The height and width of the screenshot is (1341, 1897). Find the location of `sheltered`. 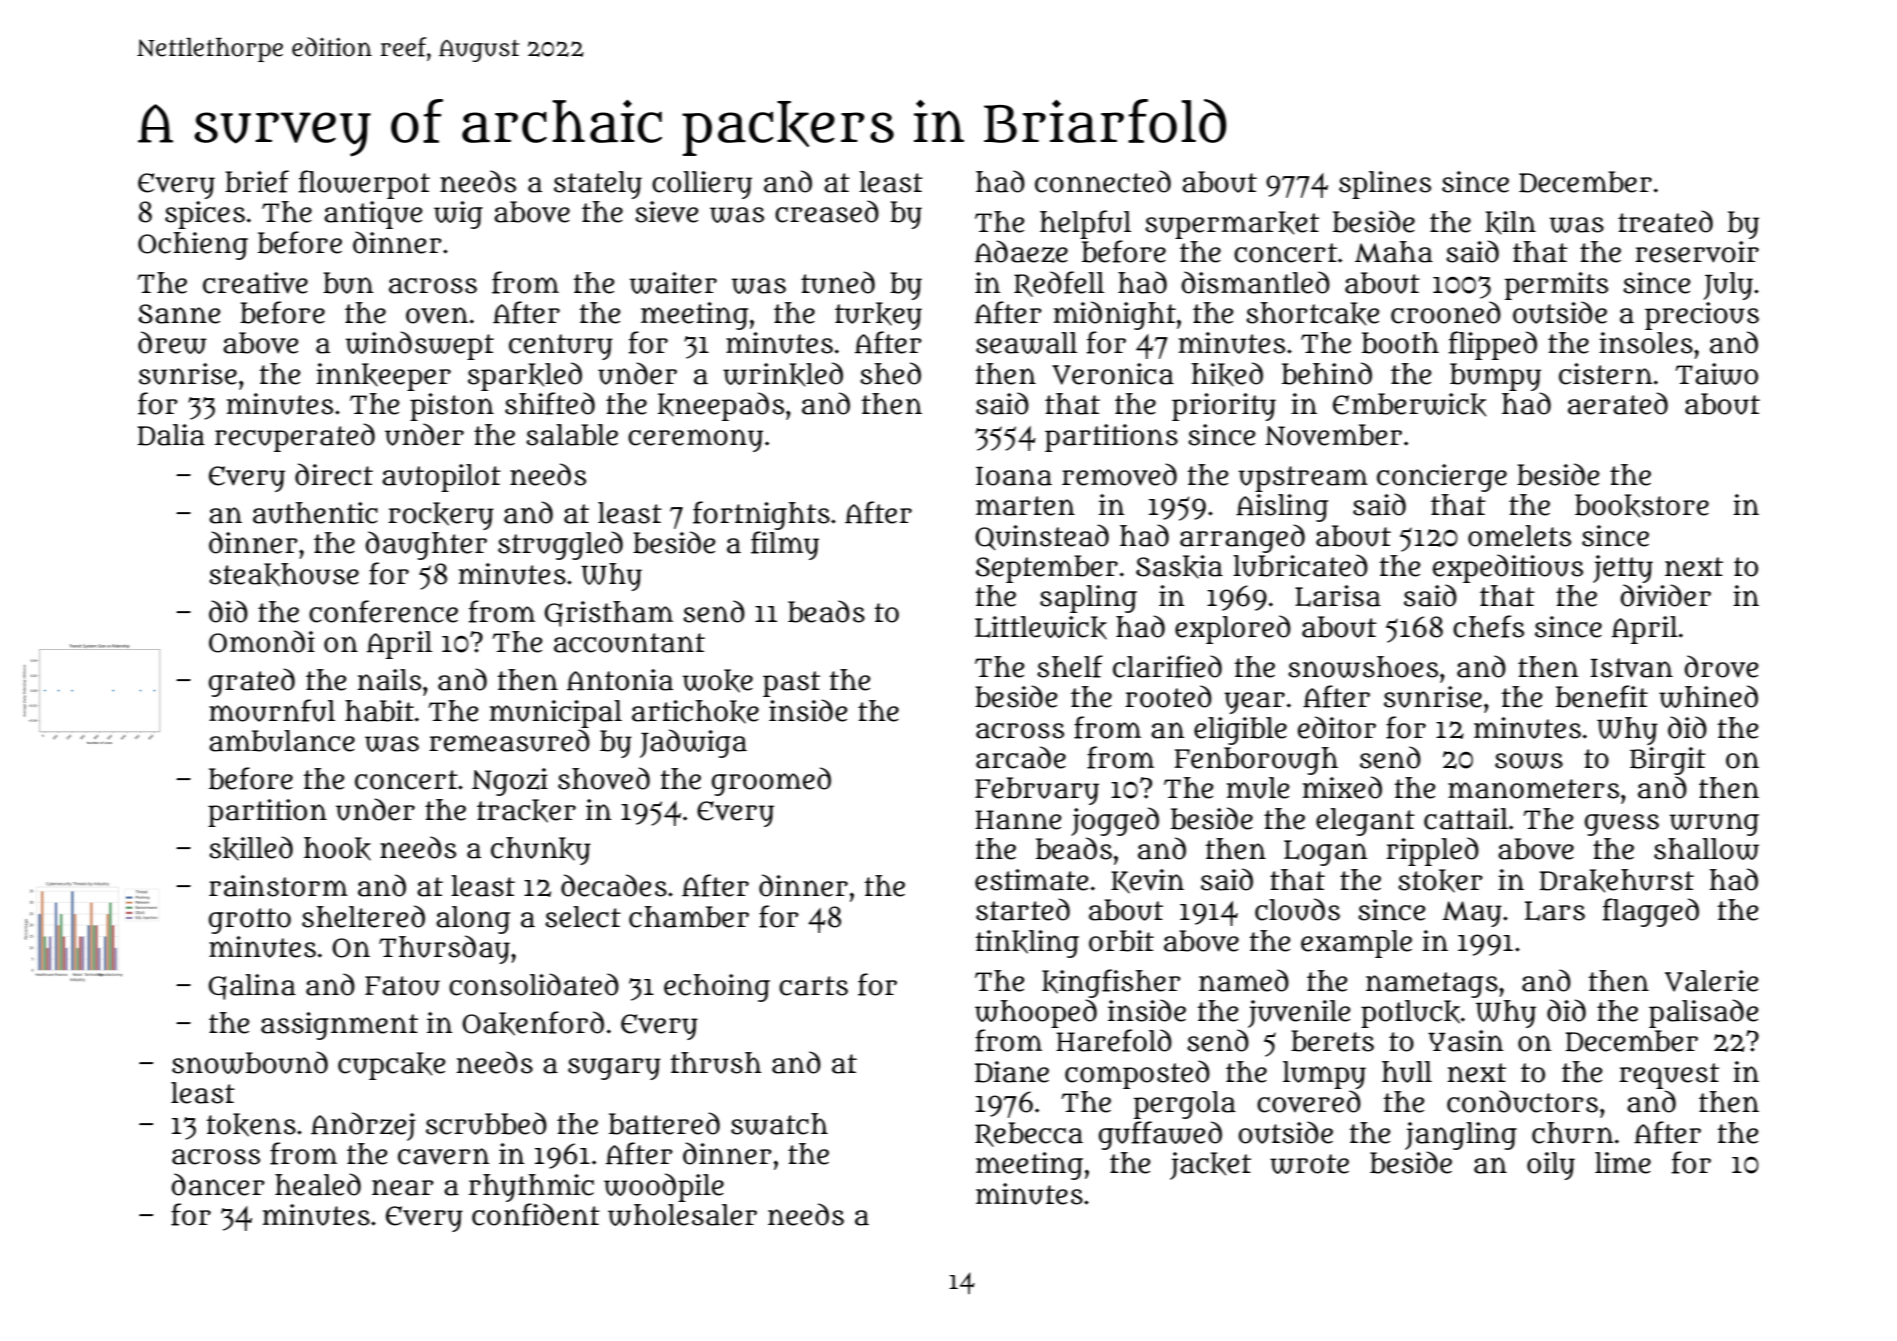

sheltered is located at coordinates (363, 916).
